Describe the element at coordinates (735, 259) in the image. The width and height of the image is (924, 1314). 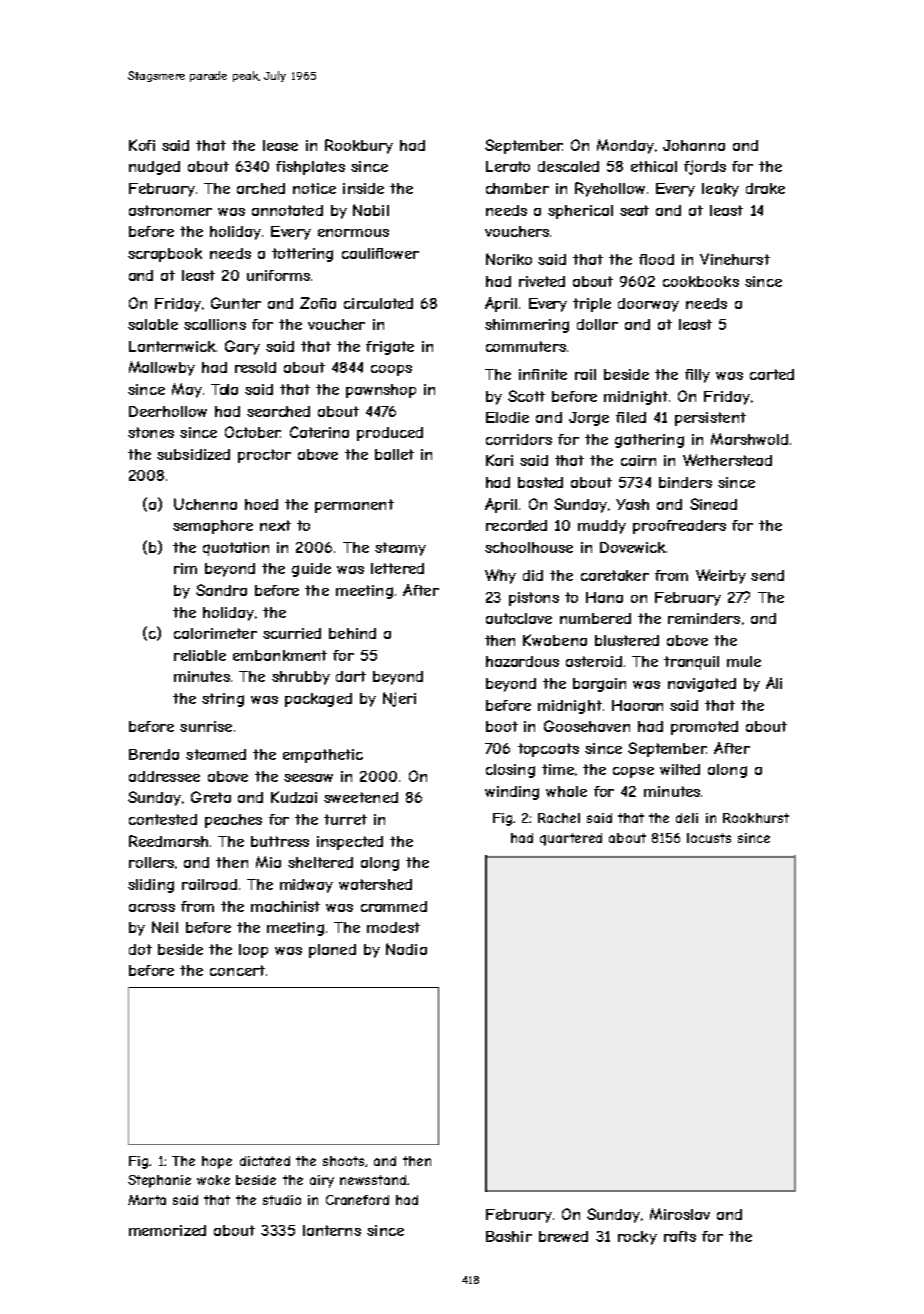
I see `Vinehurst` at that location.
